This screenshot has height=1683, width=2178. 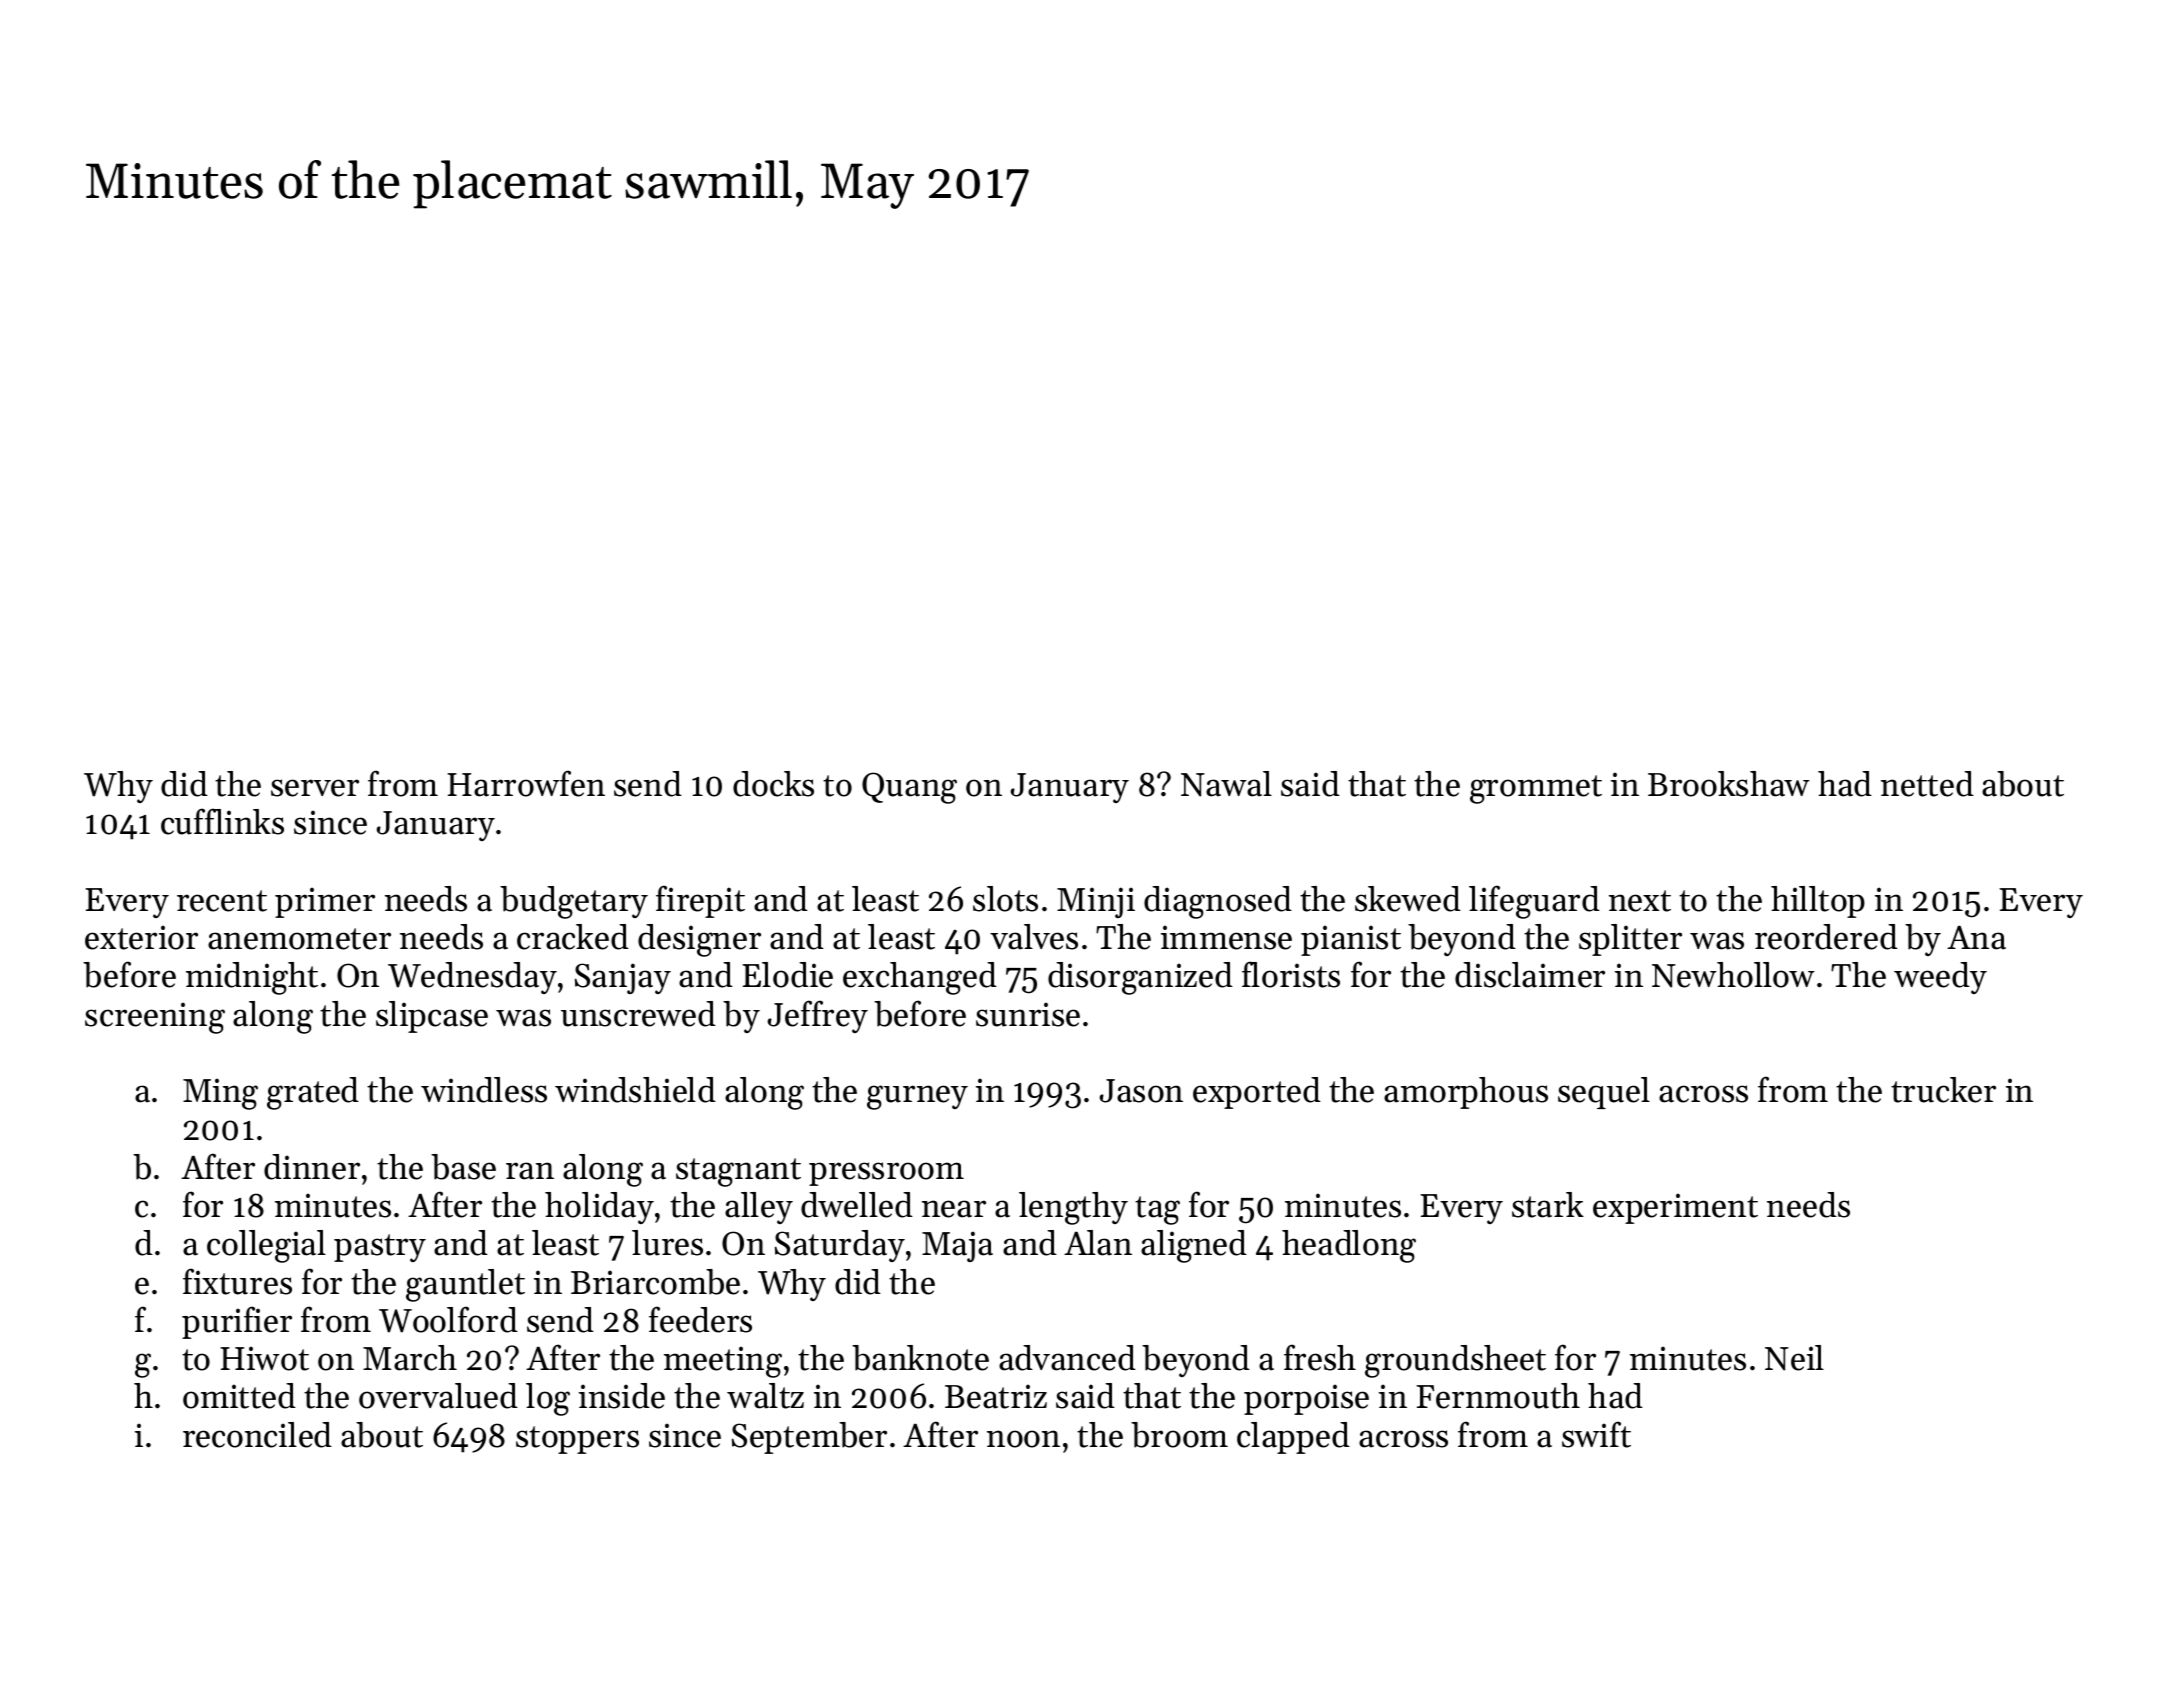 What do you see at coordinates (1306, 1399) in the screenshot?
I see `porpoise` at bounding box center [1306, 1399].
